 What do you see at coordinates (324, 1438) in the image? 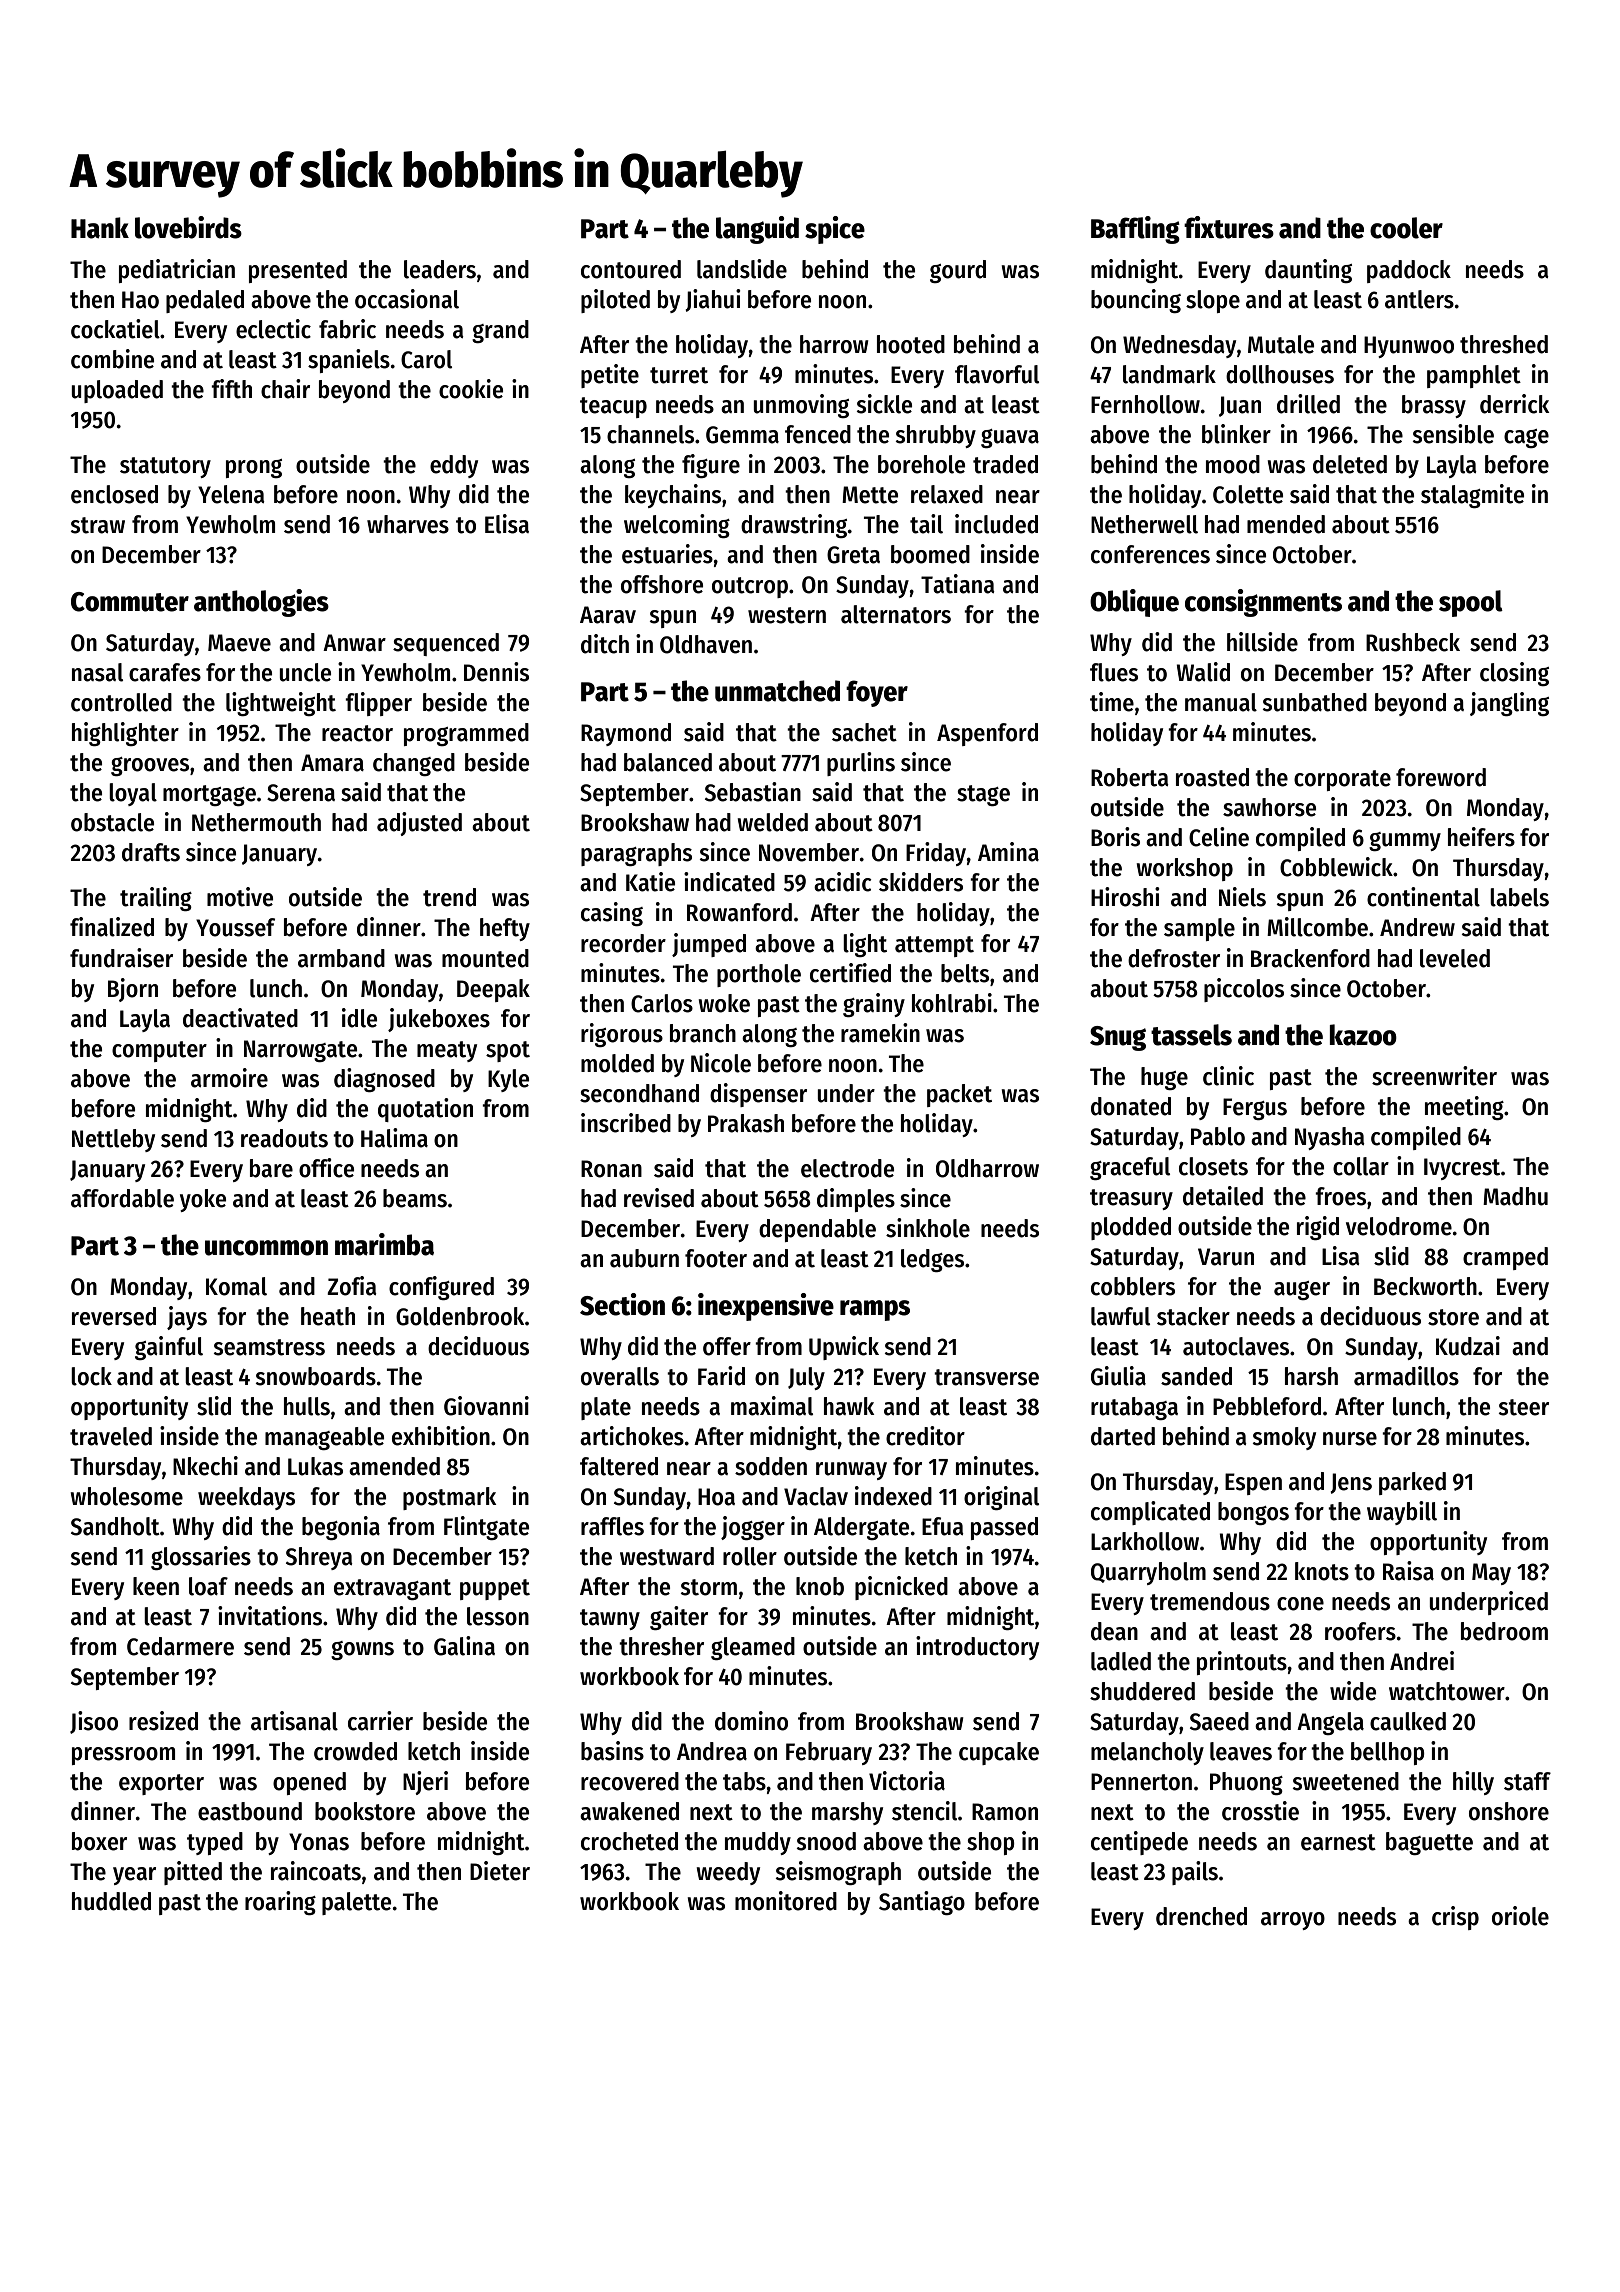
I see `manageable` at bounding box center [324, 1438].
